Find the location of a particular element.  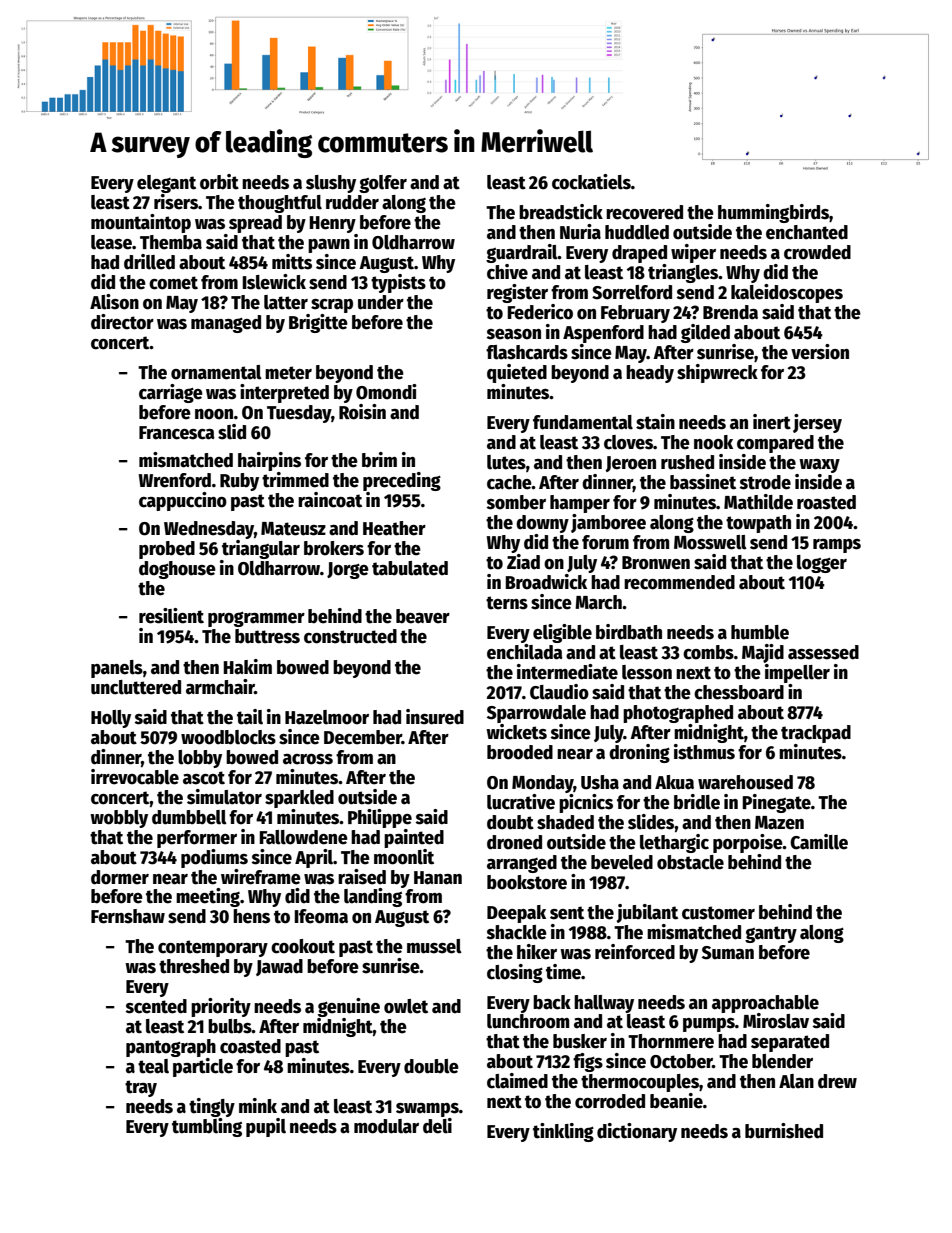

gantry is located at coordinates (771, 934).
